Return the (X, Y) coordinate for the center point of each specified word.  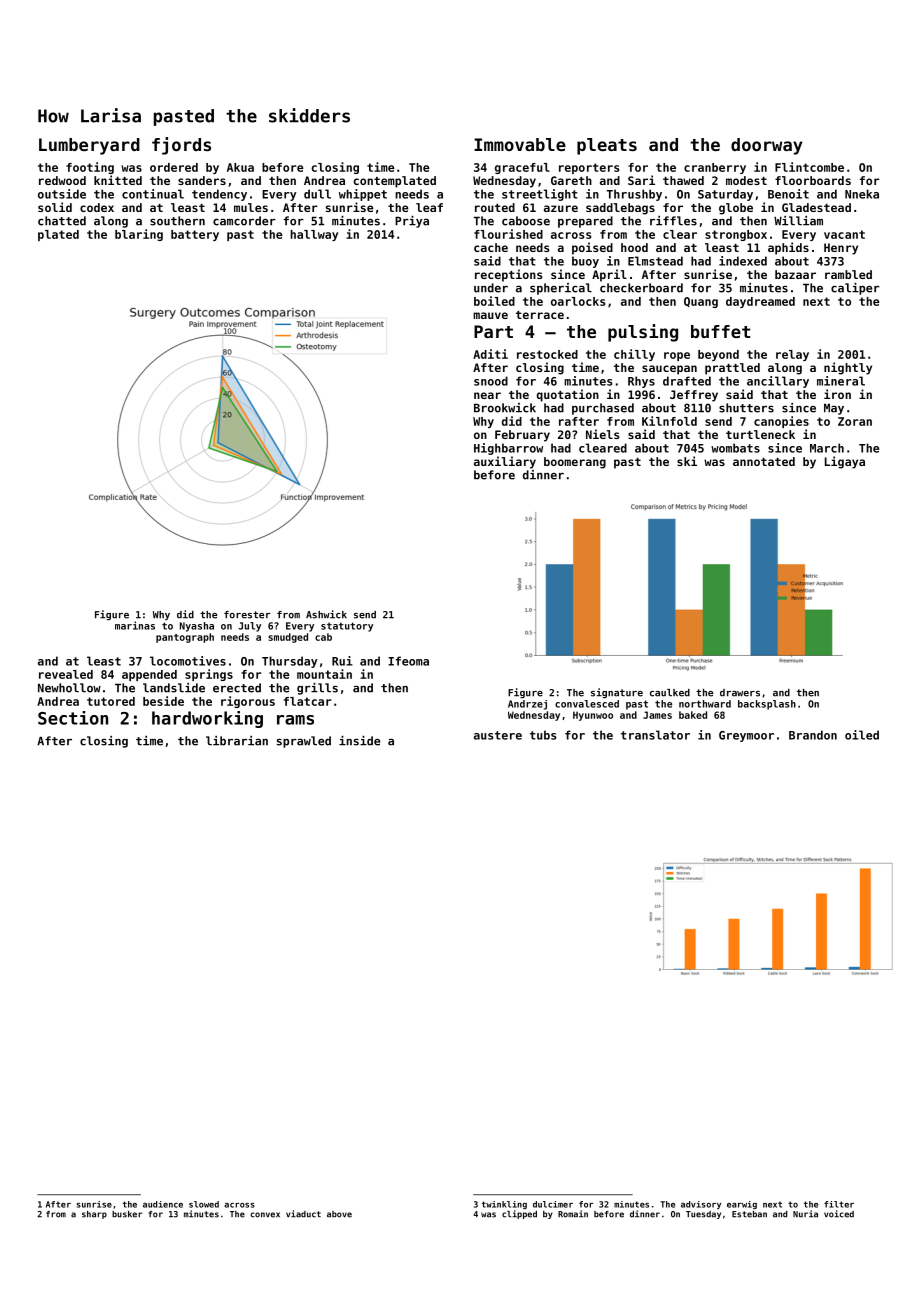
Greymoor (746, 736)
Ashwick (326, 614)
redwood (62, 180)
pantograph (185, 638)
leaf (429, 207)
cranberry (715, 168)
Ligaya (845, 462)
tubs (543, 735)
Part (493, 331)
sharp (94, 1215)
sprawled (304, 742)
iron (837, 394)
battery (195, 235)
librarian (237, 741)
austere (498, 735)
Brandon (813, 735)
